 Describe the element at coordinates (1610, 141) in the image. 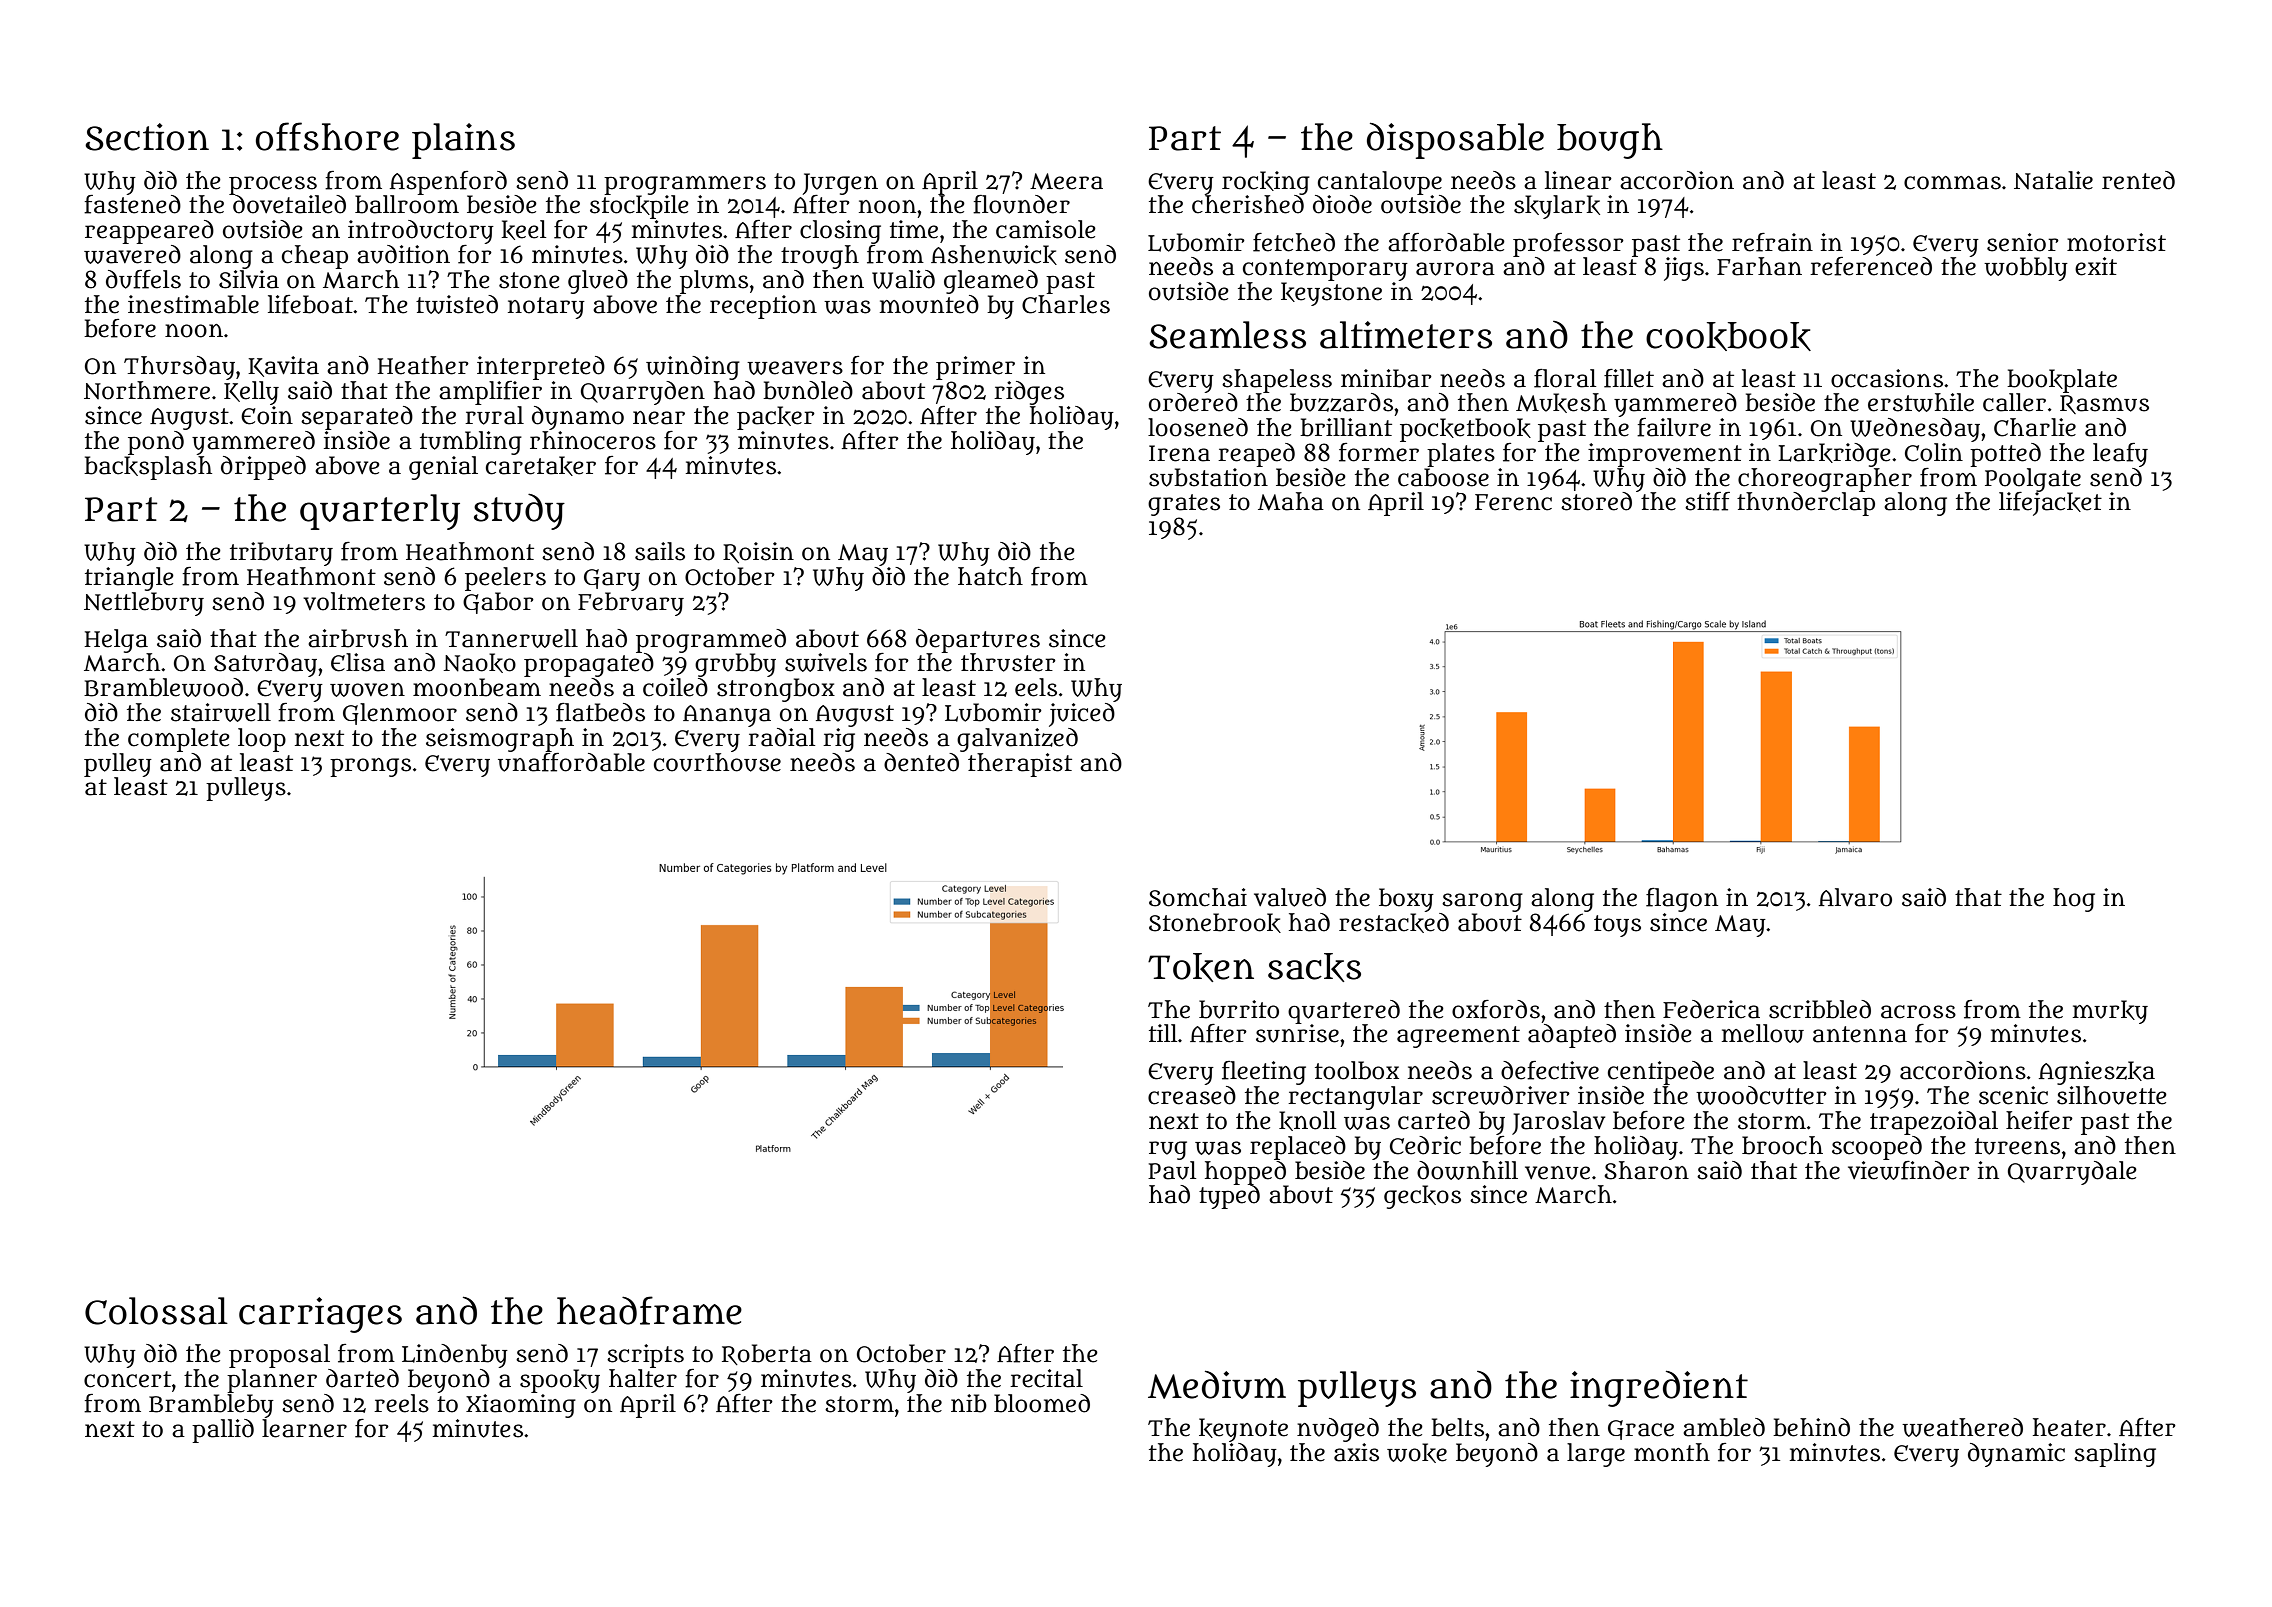

I see `bough` at that location.
